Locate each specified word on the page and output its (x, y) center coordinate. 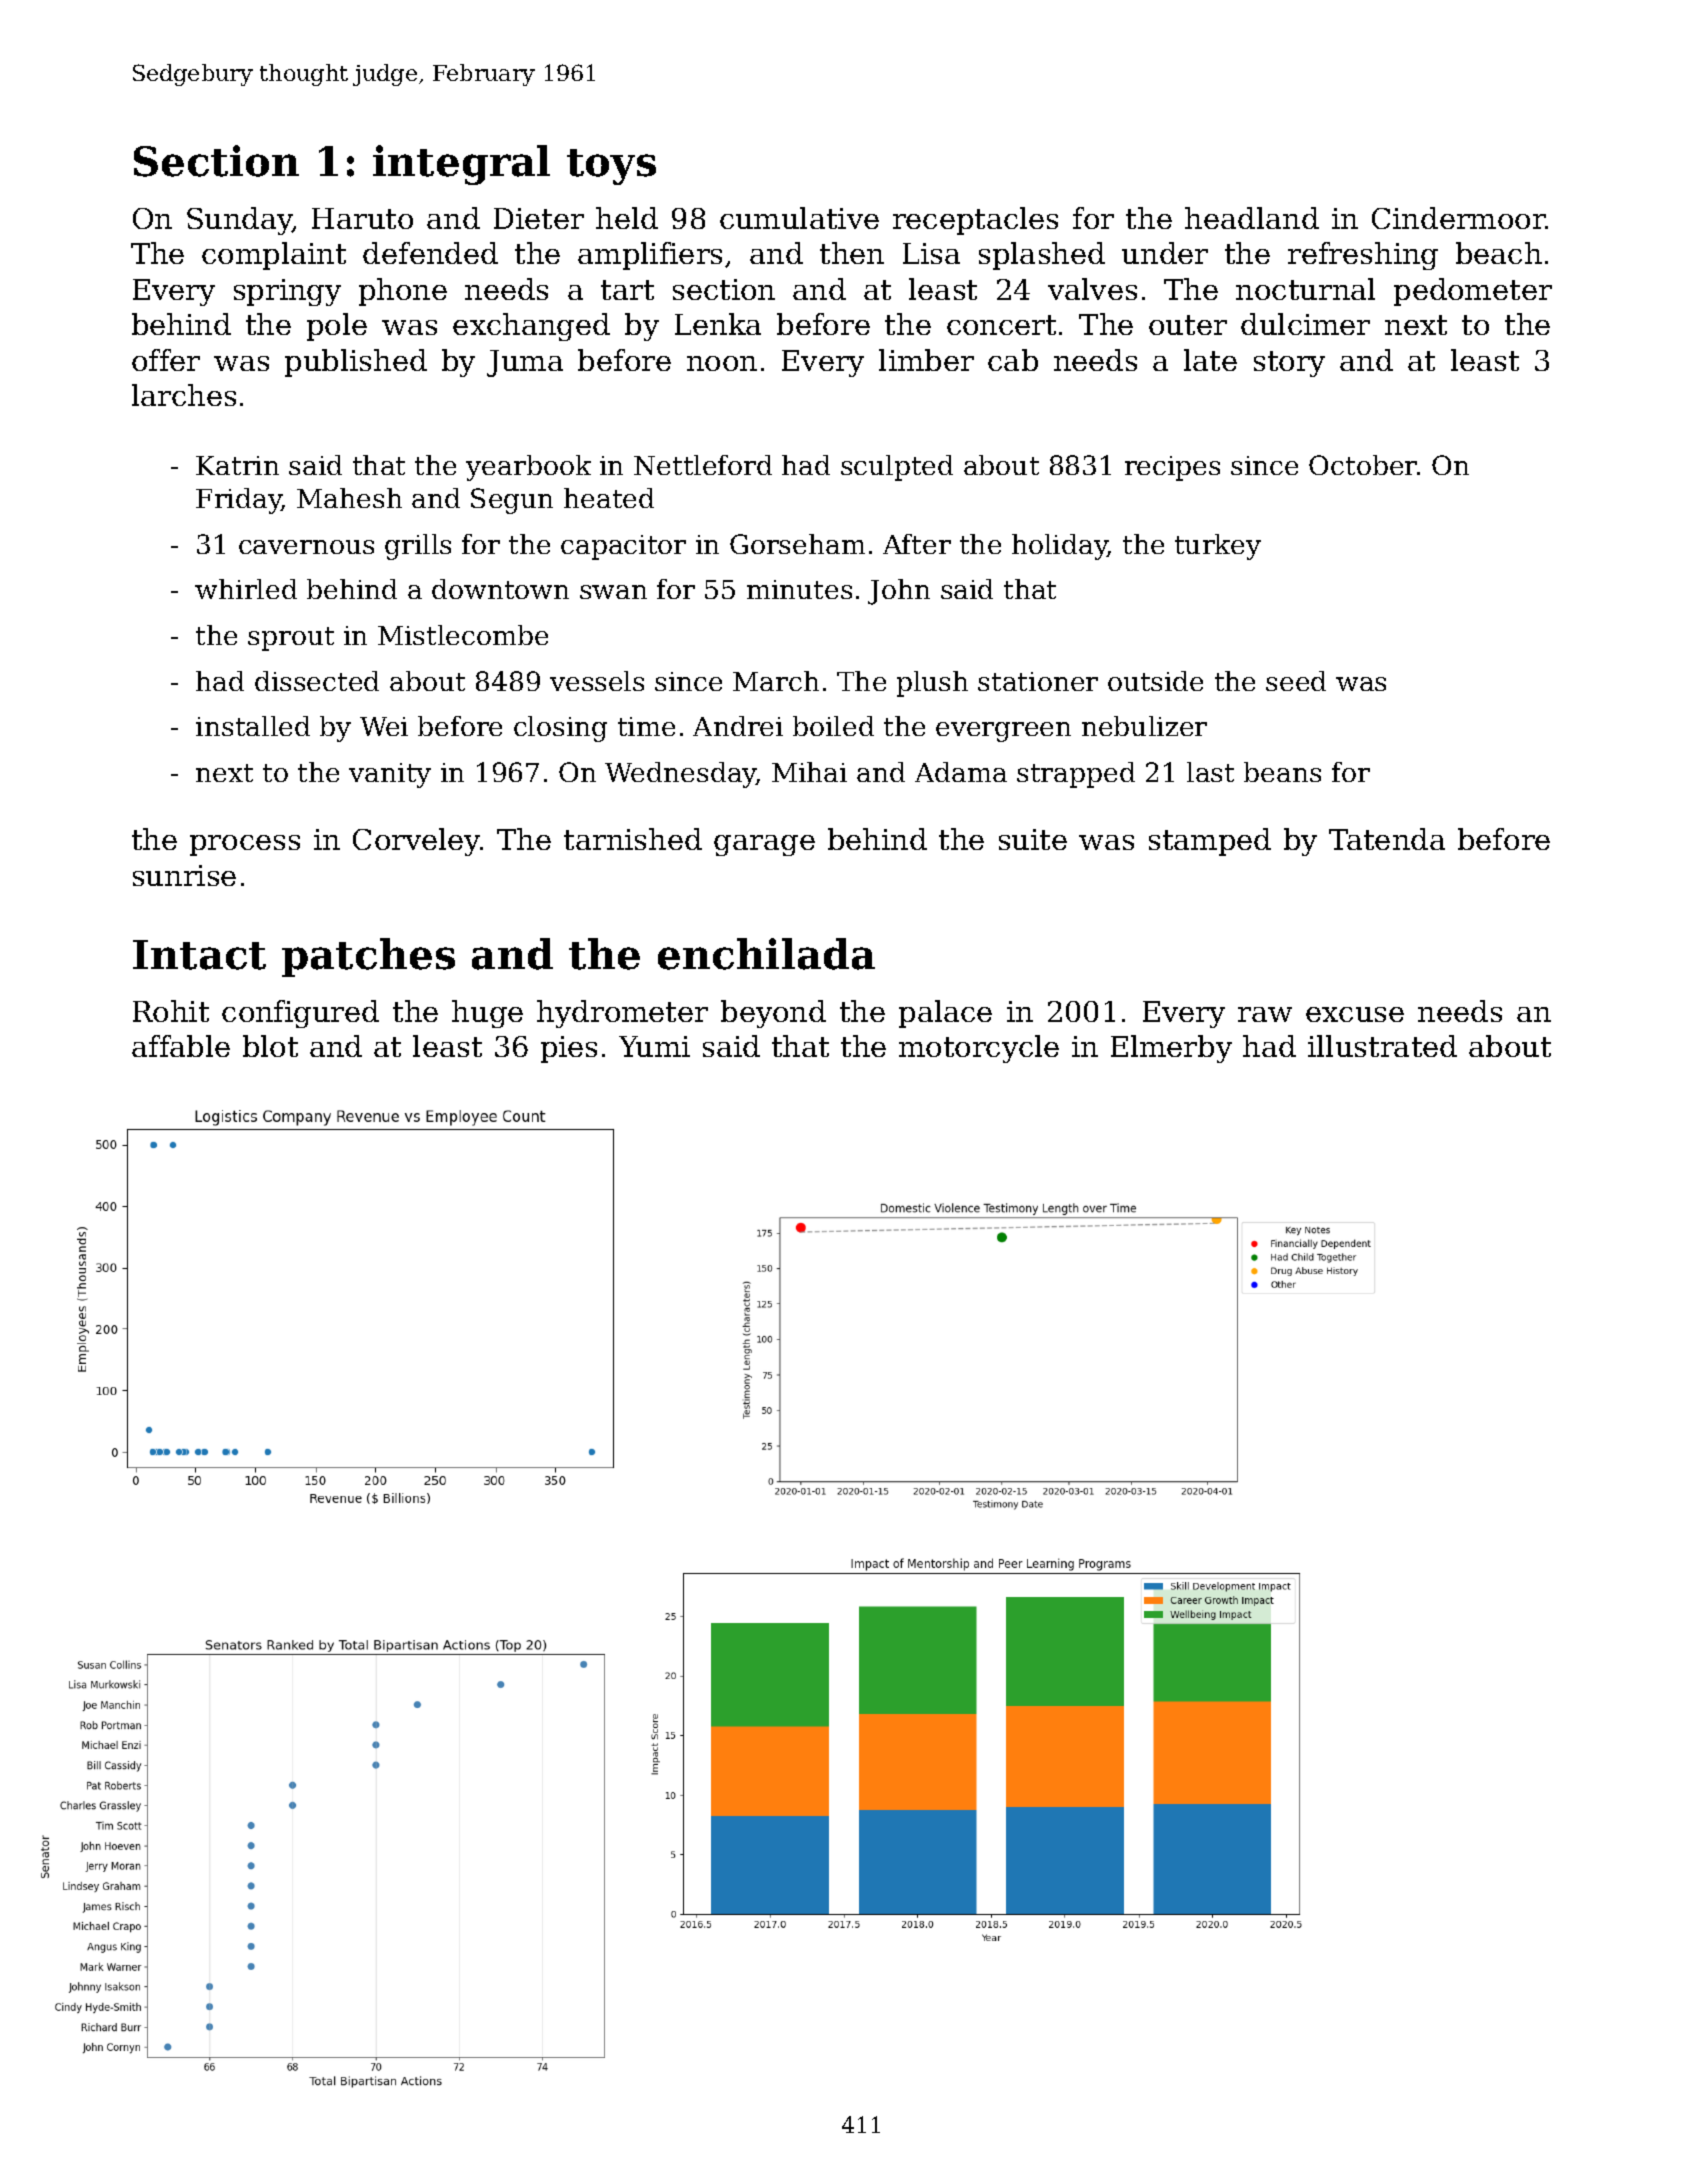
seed (1296, 681)
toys (611, 167)
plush (932, 684)
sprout (291, 639)
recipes (1172, 468)
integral (461, 165)
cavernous (306, 547)
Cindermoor (1459, 218)
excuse (1355, 1014)
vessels (597, 681)
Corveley (417, 842)
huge (487, 1014)
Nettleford (703, 465)
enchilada (766, 954)
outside (1155, 681)
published (356, 363)
